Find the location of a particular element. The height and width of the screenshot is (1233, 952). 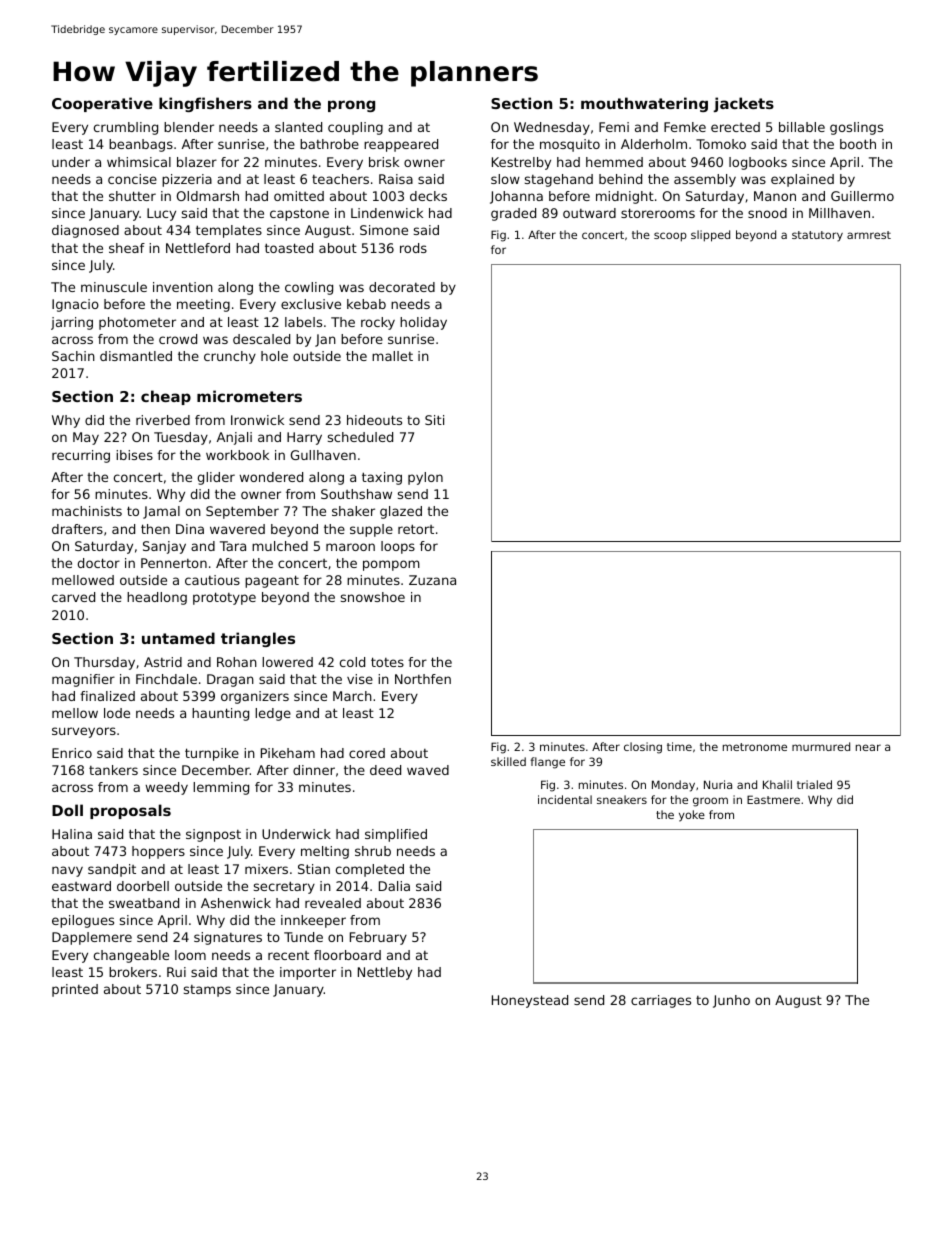

pylon is located at coordinates (425, 478).
